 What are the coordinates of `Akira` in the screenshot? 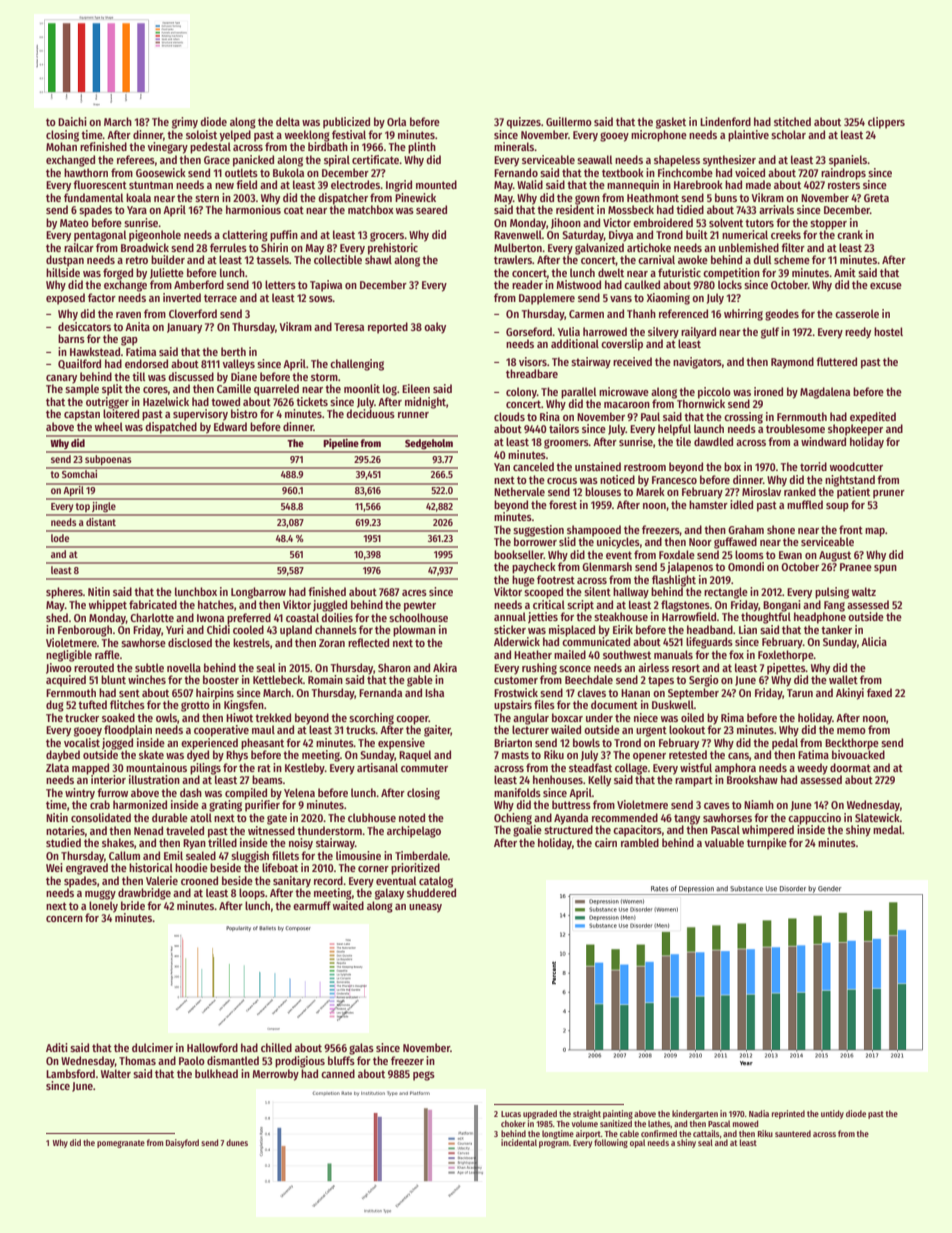 It's located at (445, 667).
